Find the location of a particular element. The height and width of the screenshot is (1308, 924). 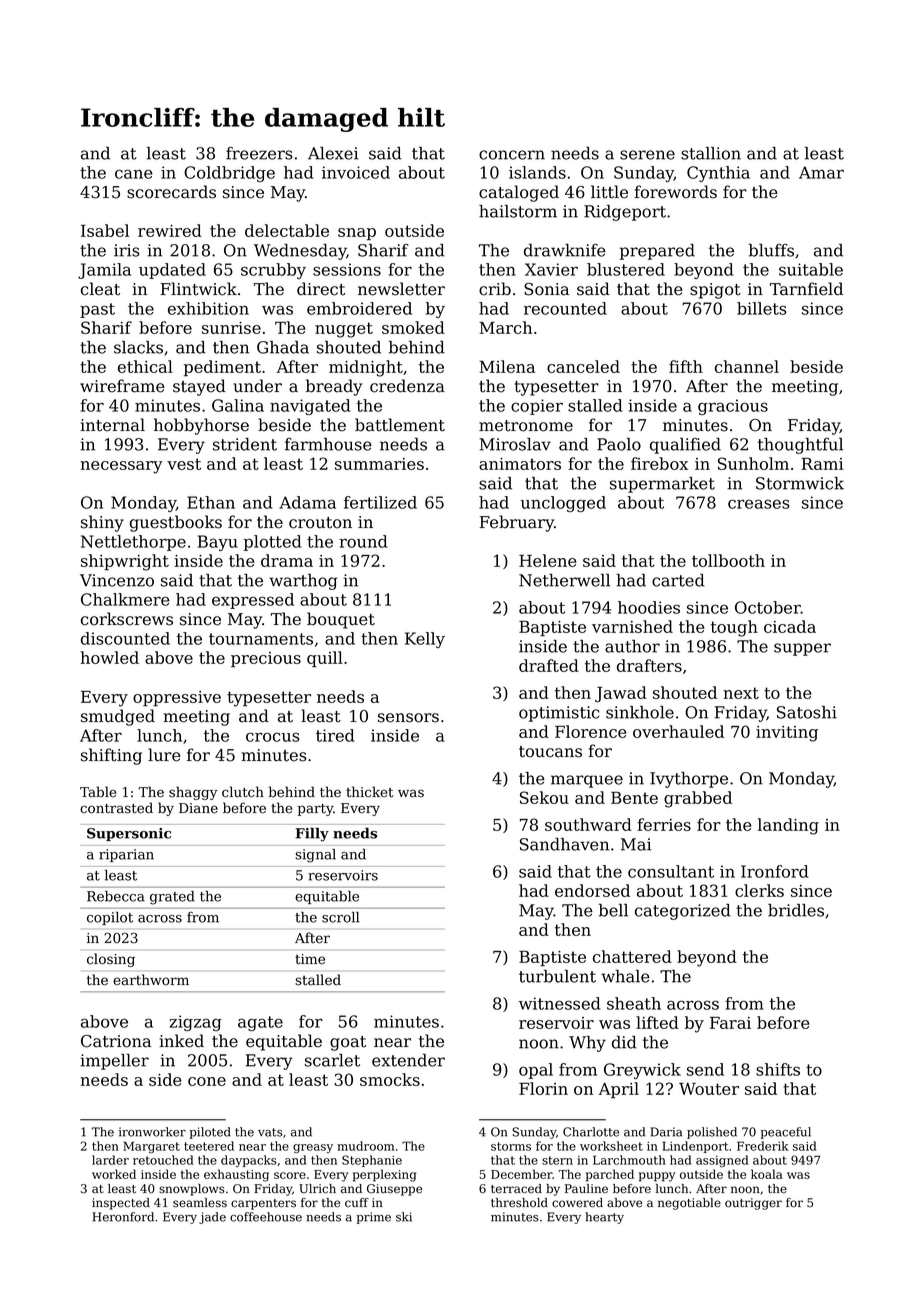

fertilized is located at coordinates (380, 502).
